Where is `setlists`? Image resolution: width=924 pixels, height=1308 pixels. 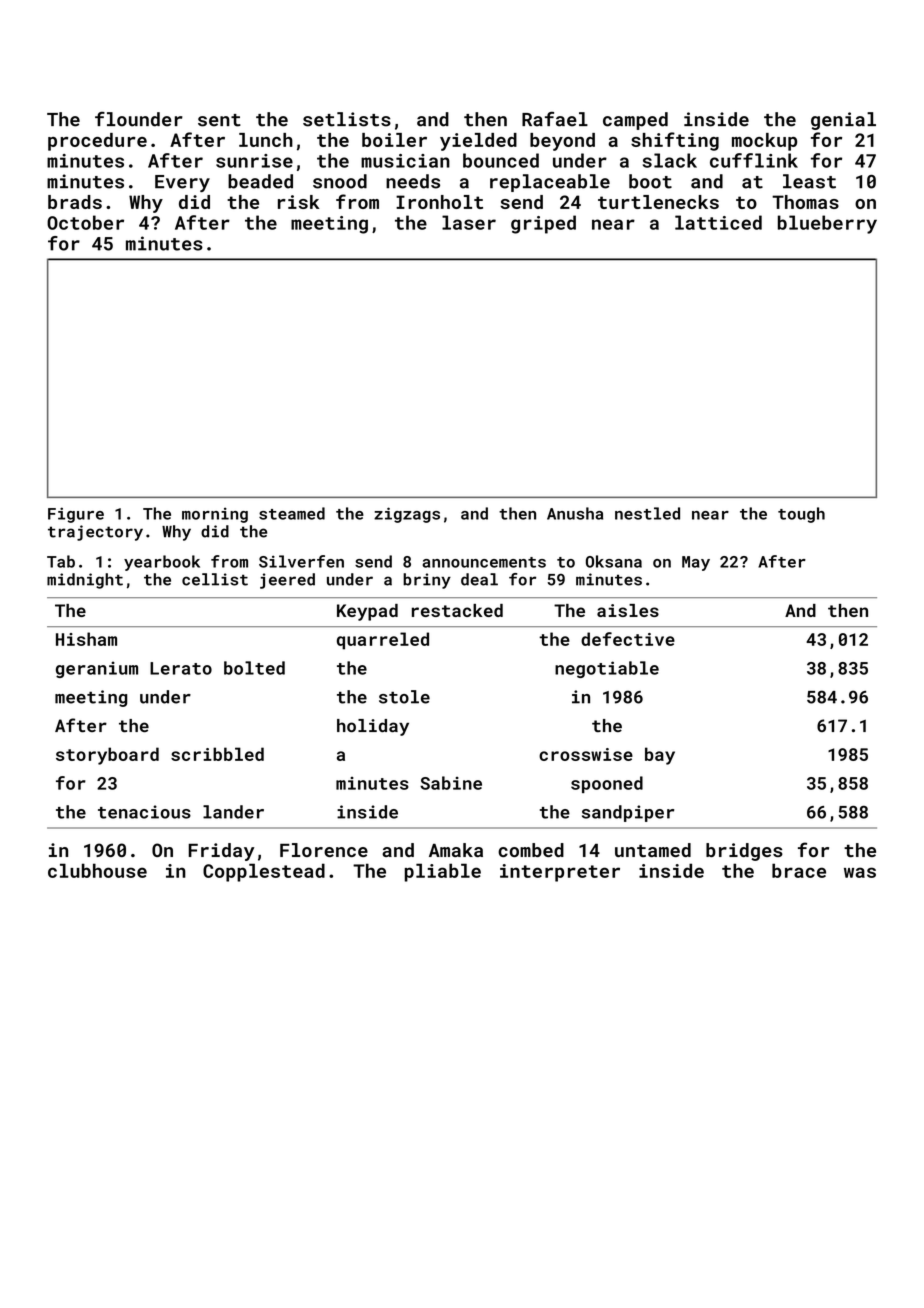
setlists is located at coordinates (347, 119).
